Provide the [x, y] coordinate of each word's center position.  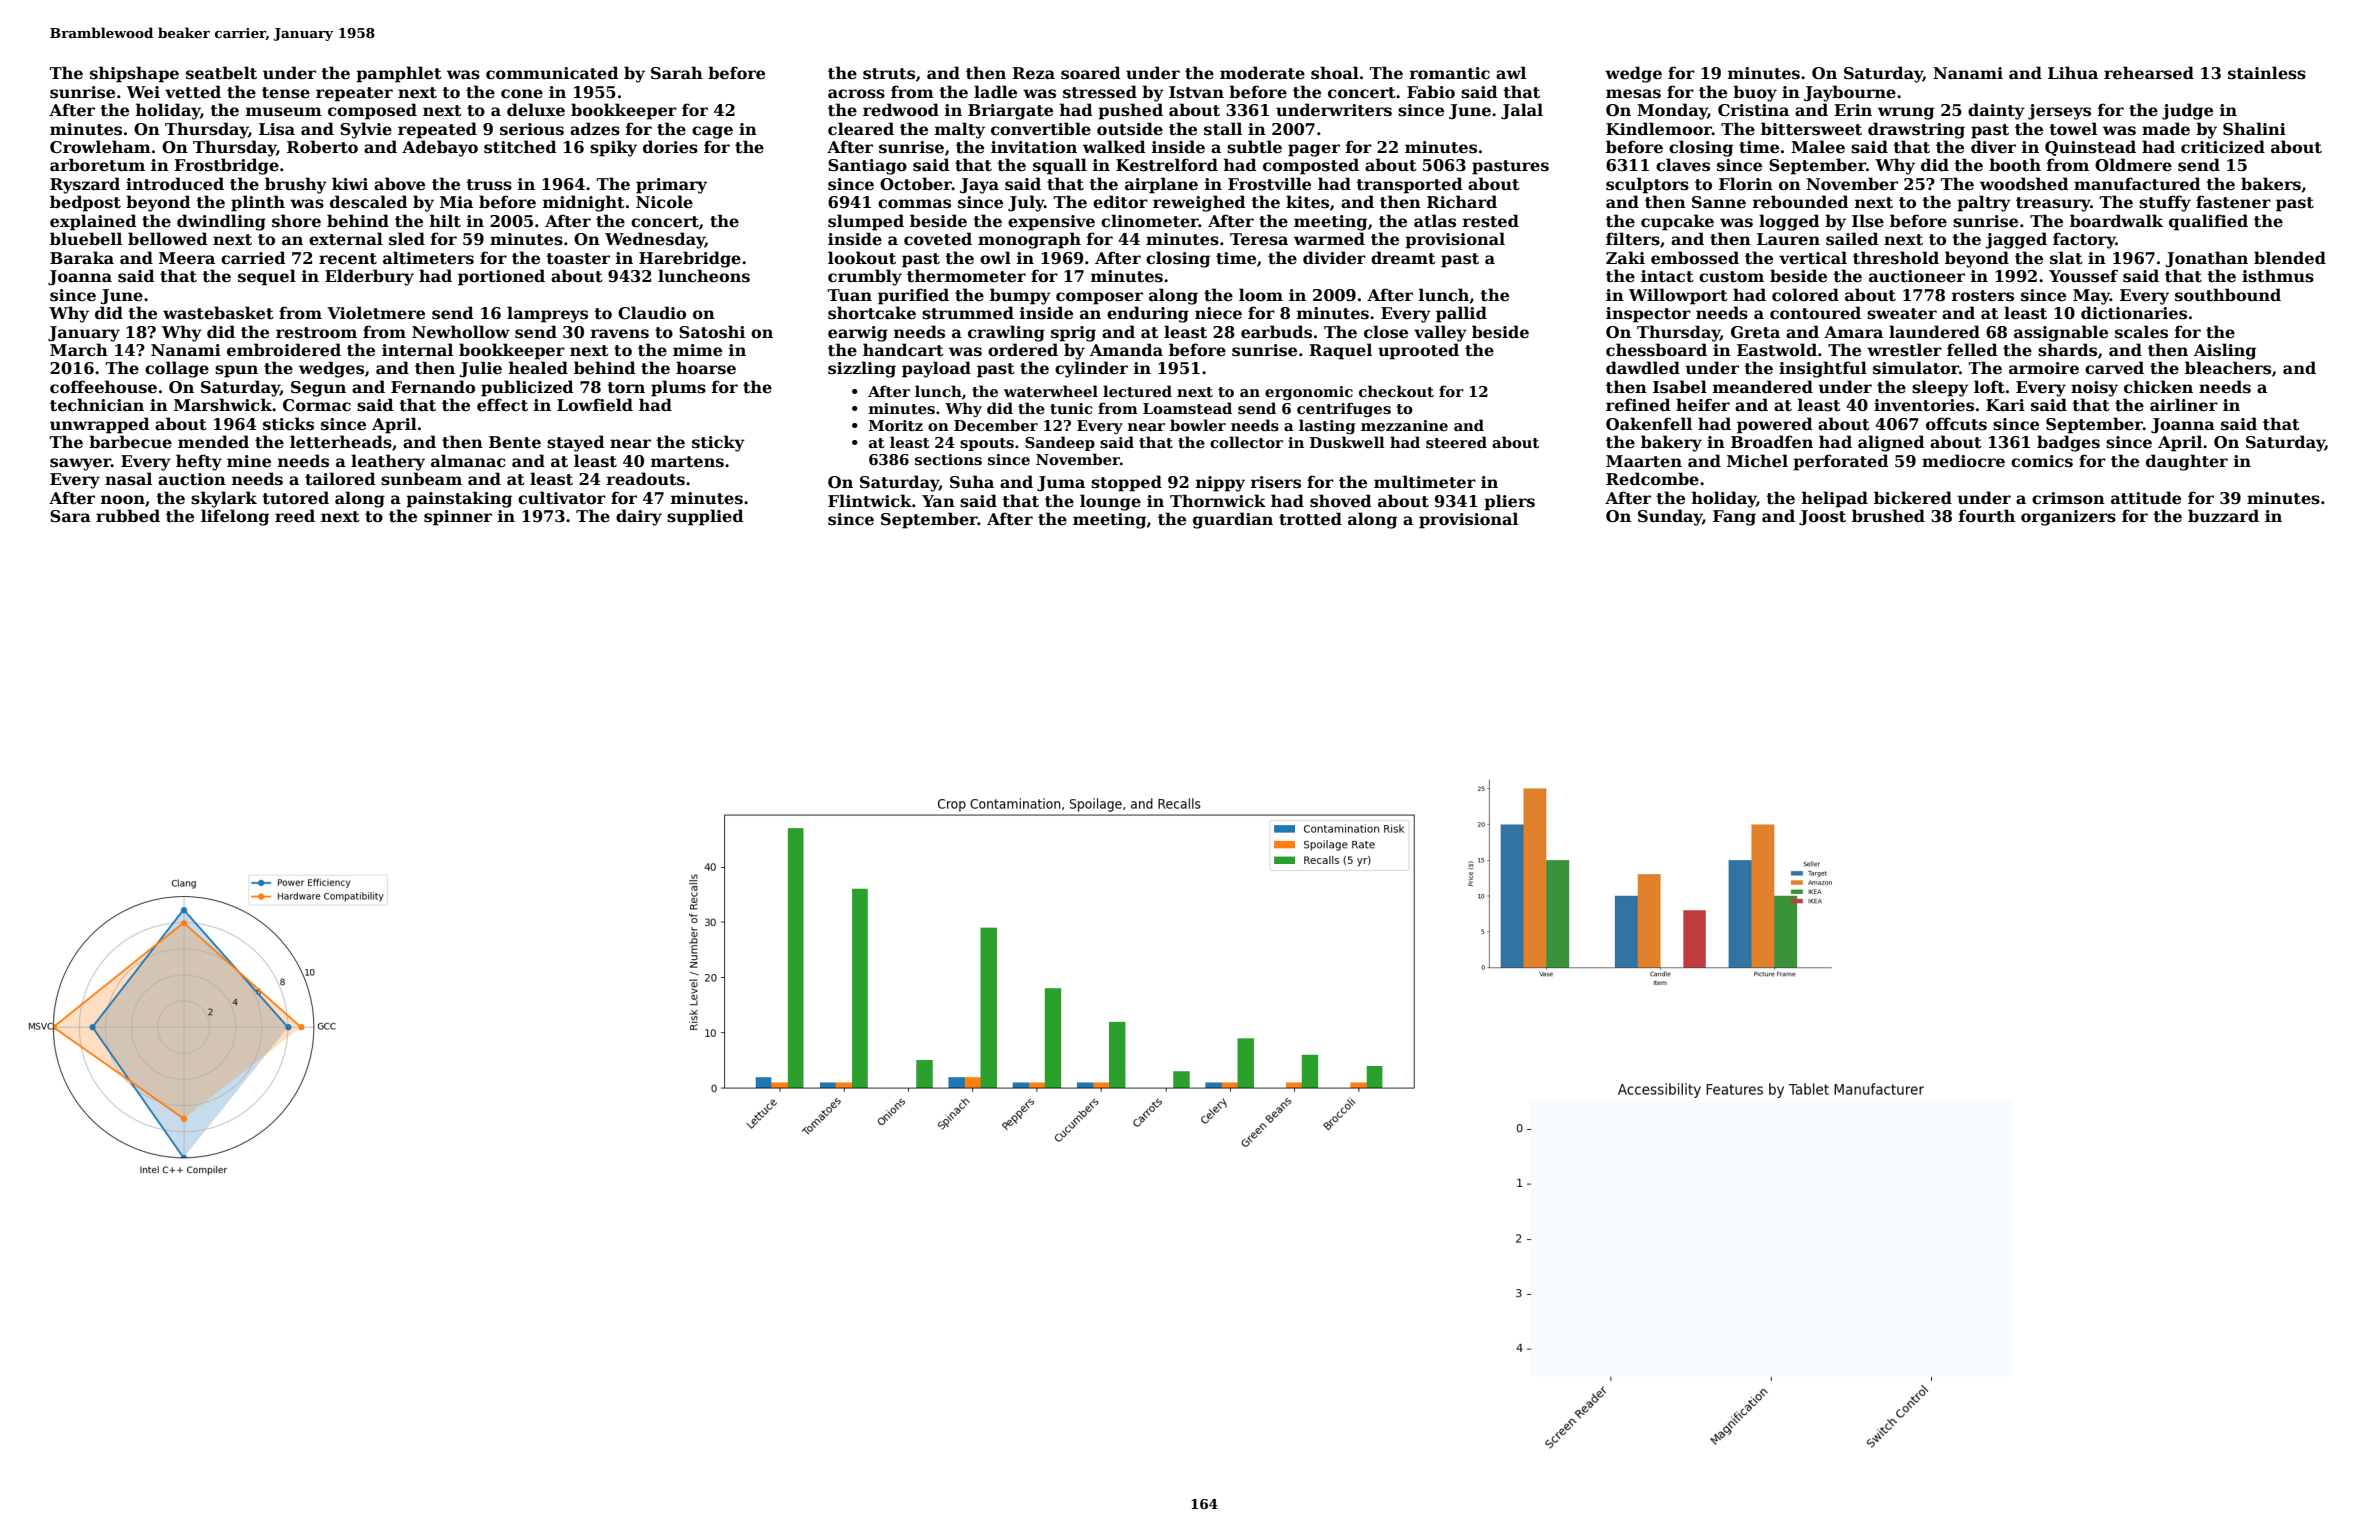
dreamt [1403, 258]
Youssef [2083, 276]
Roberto [322, 147]
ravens [620, 334]
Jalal [1522, 111]
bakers [2271, 184]
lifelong [235, 517]
